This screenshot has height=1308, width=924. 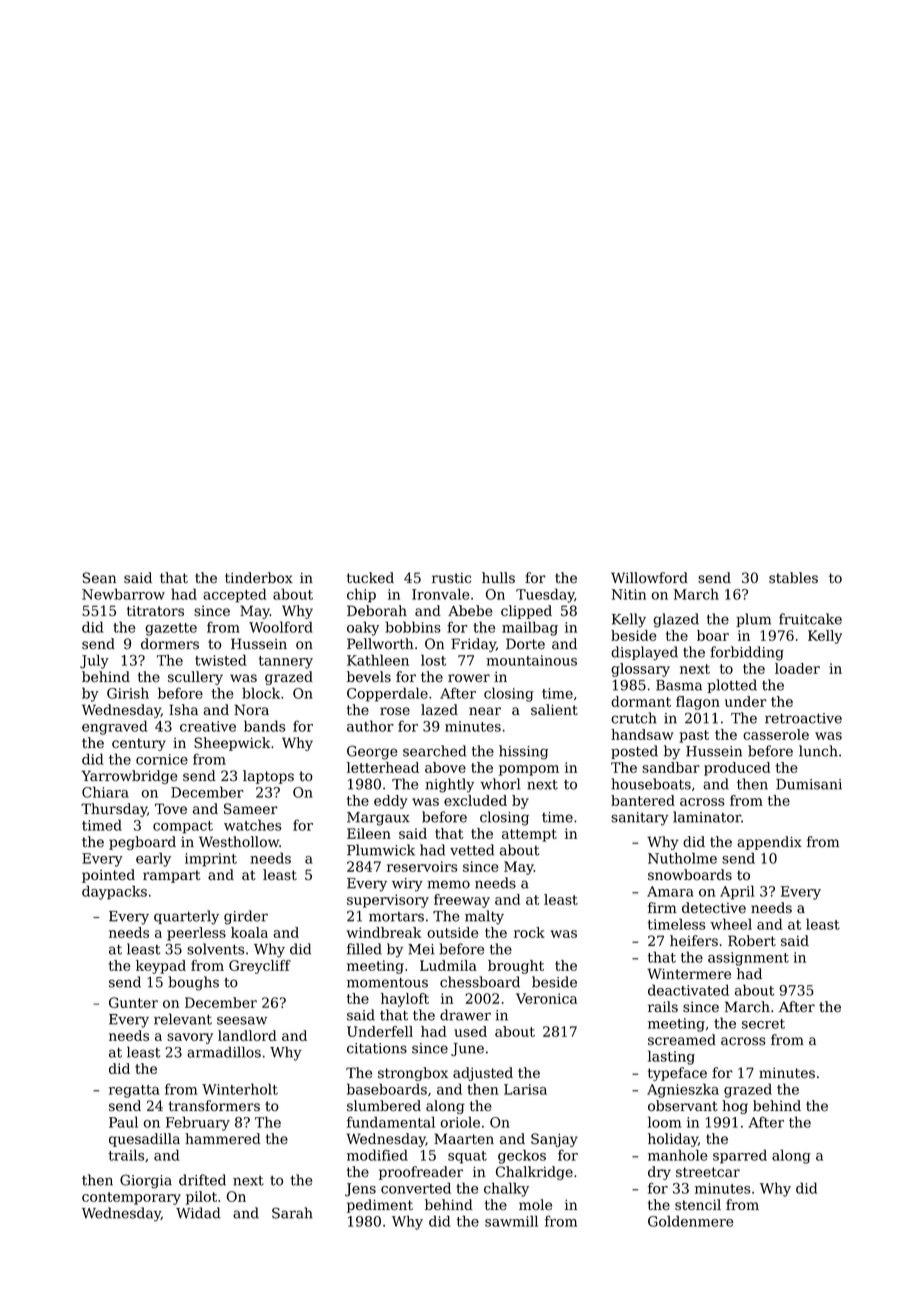 I want to click on hog, so click(x=735, y=1107).
